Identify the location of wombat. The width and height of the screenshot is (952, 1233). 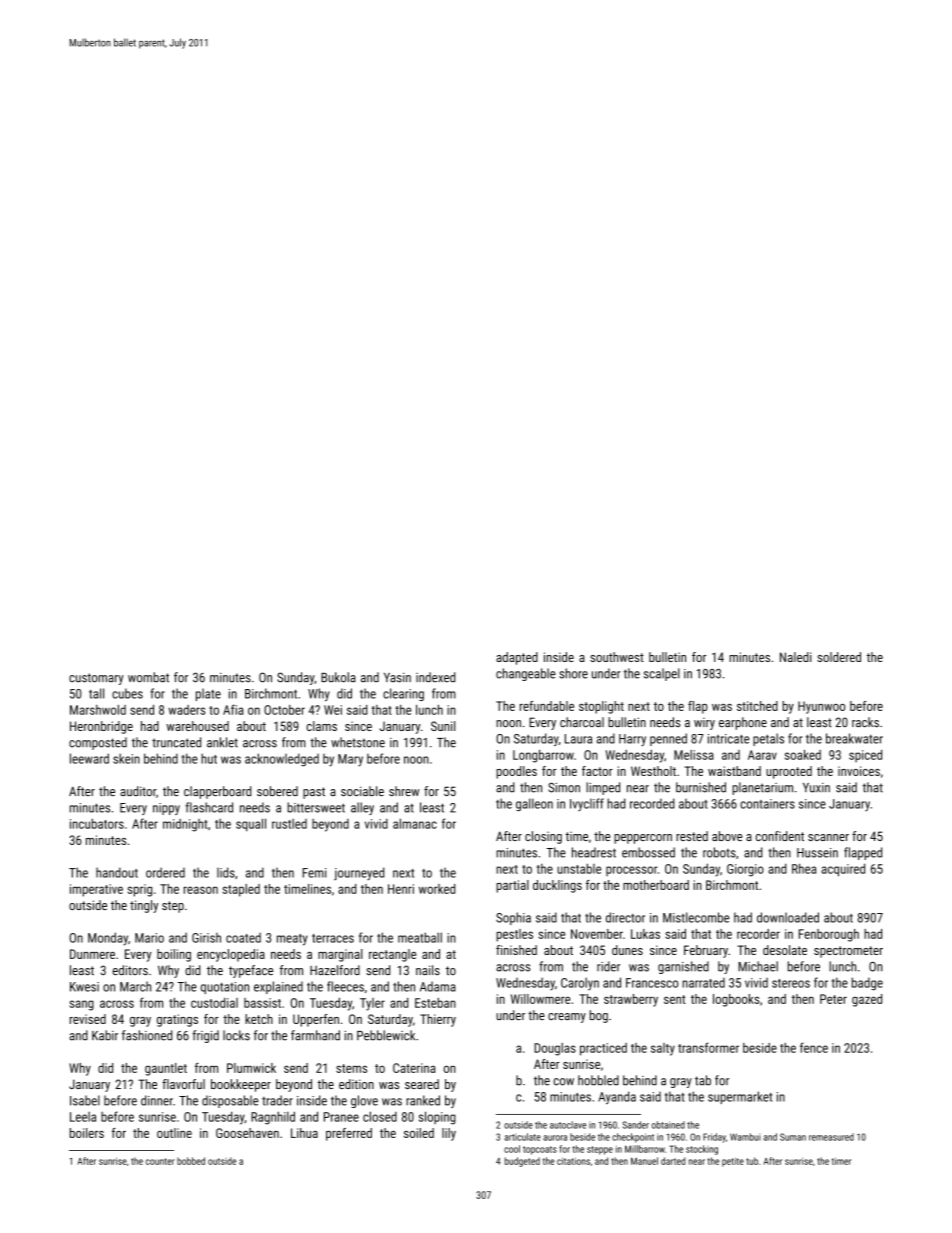
(148, 677).
